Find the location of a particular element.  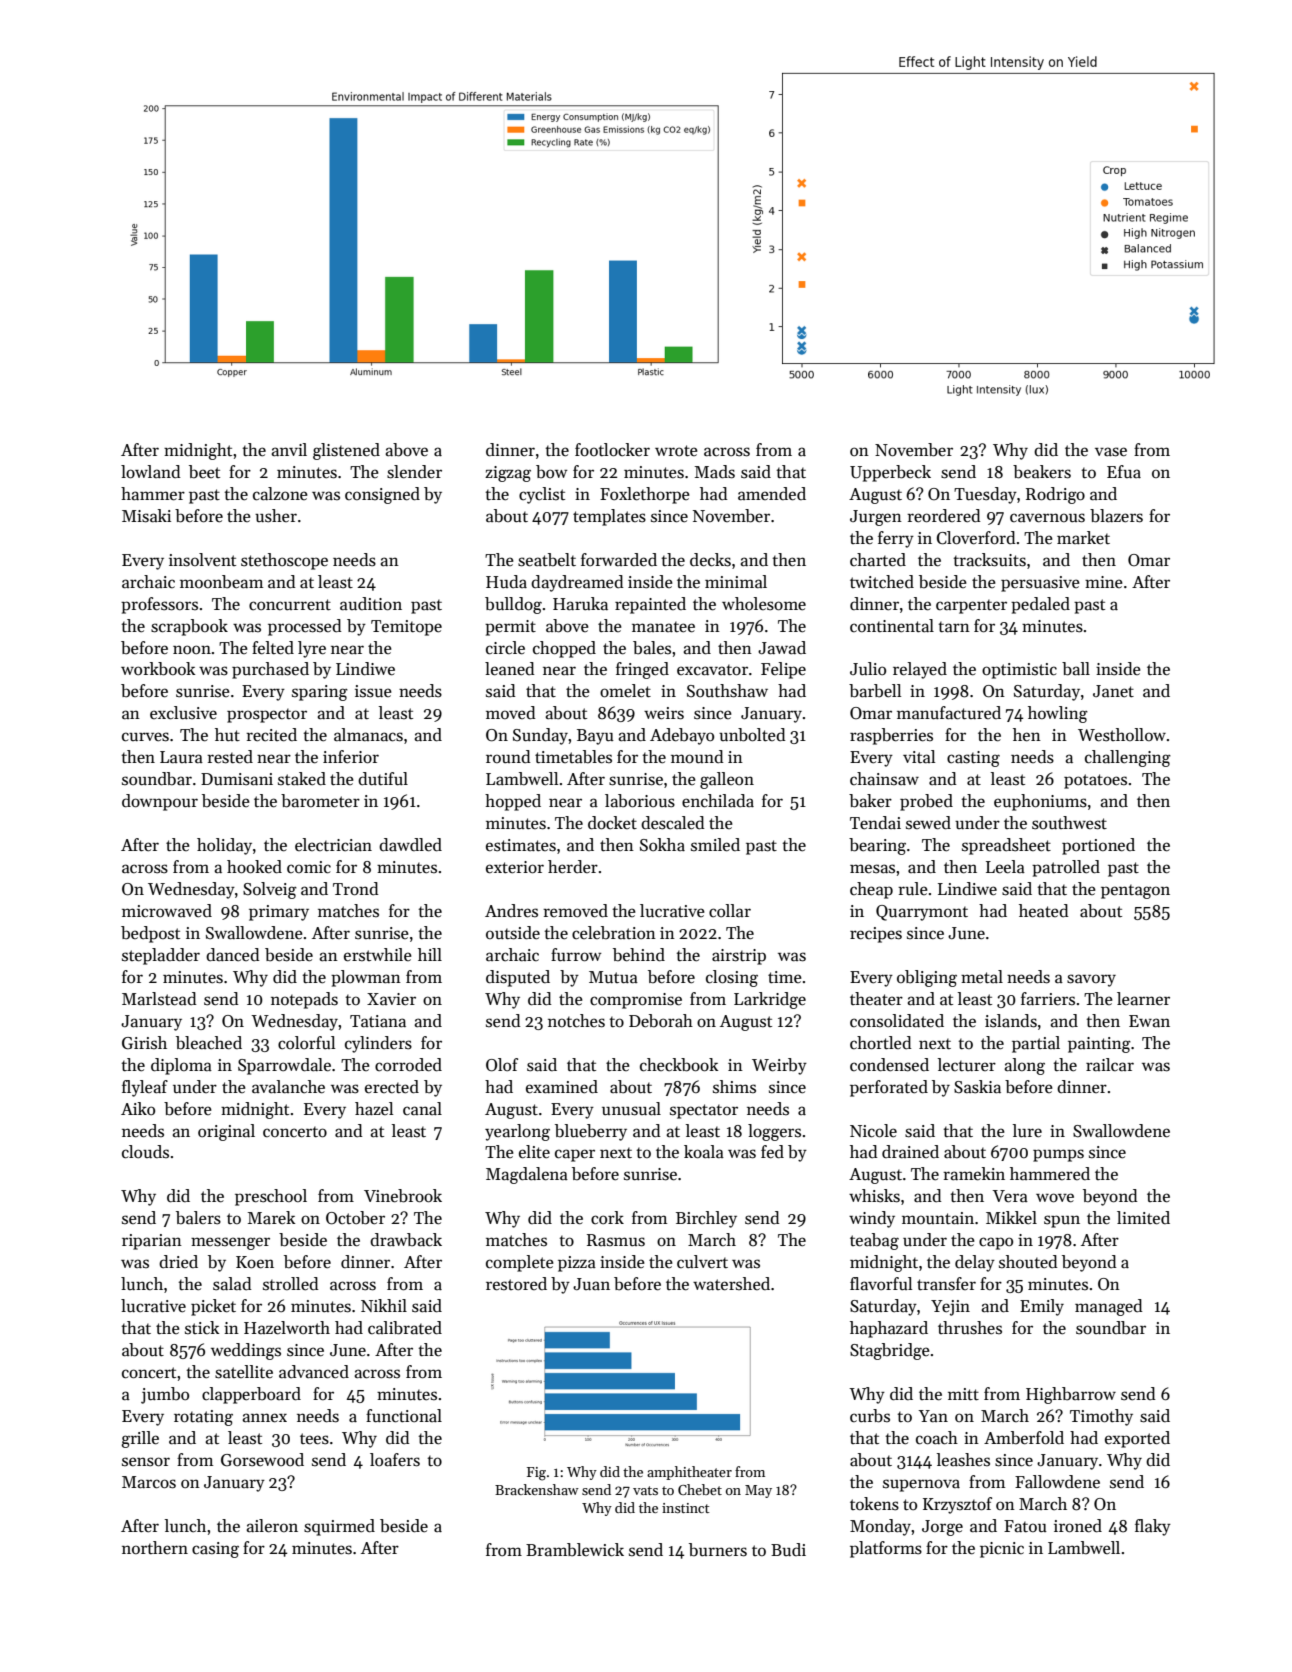

danced is located at coordinates (233, 955).
